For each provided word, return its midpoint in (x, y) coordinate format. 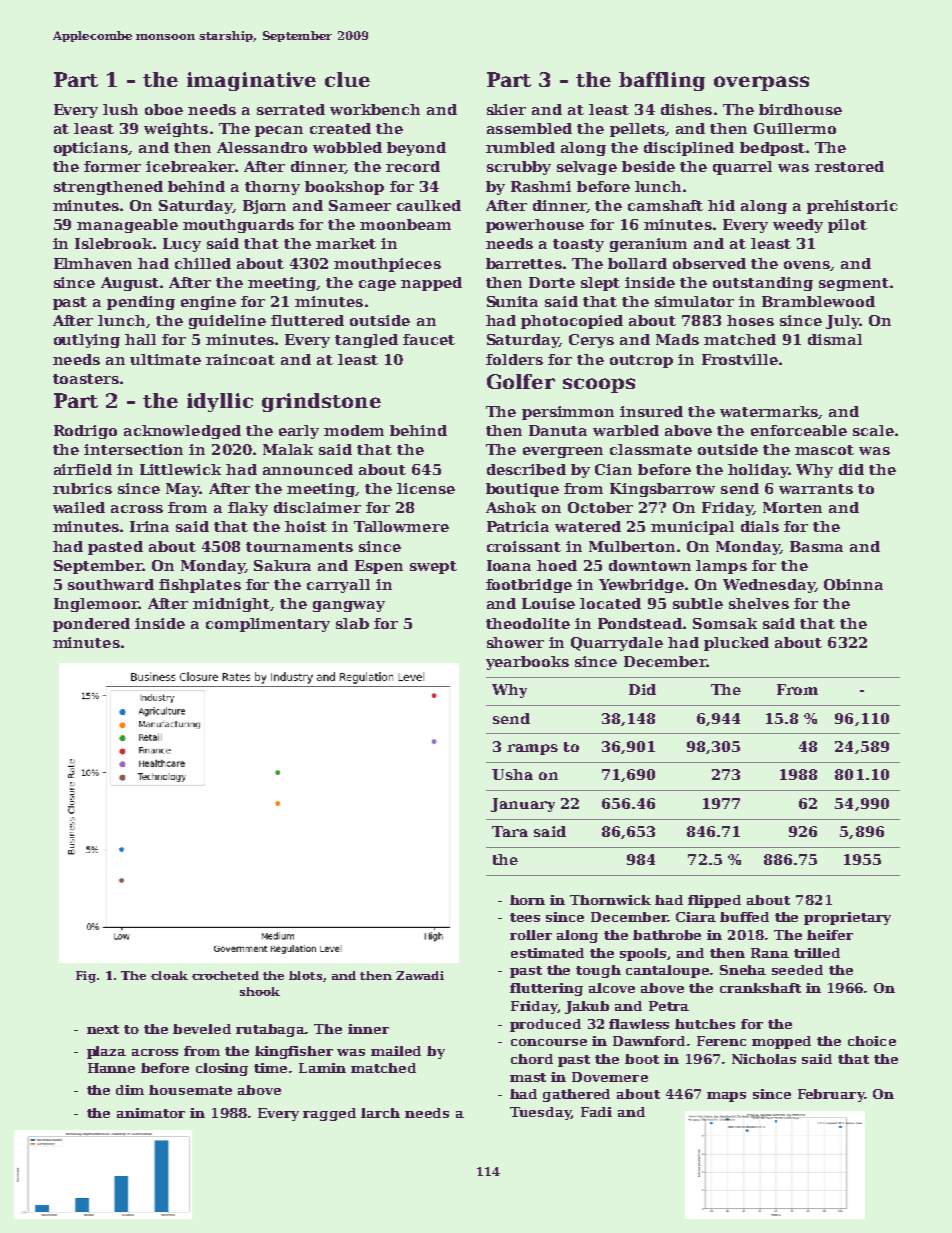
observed (709, 263)
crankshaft (760, 988)
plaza (106, 1052)
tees (525, 917)
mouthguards (238, 226)
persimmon (568, 413)
